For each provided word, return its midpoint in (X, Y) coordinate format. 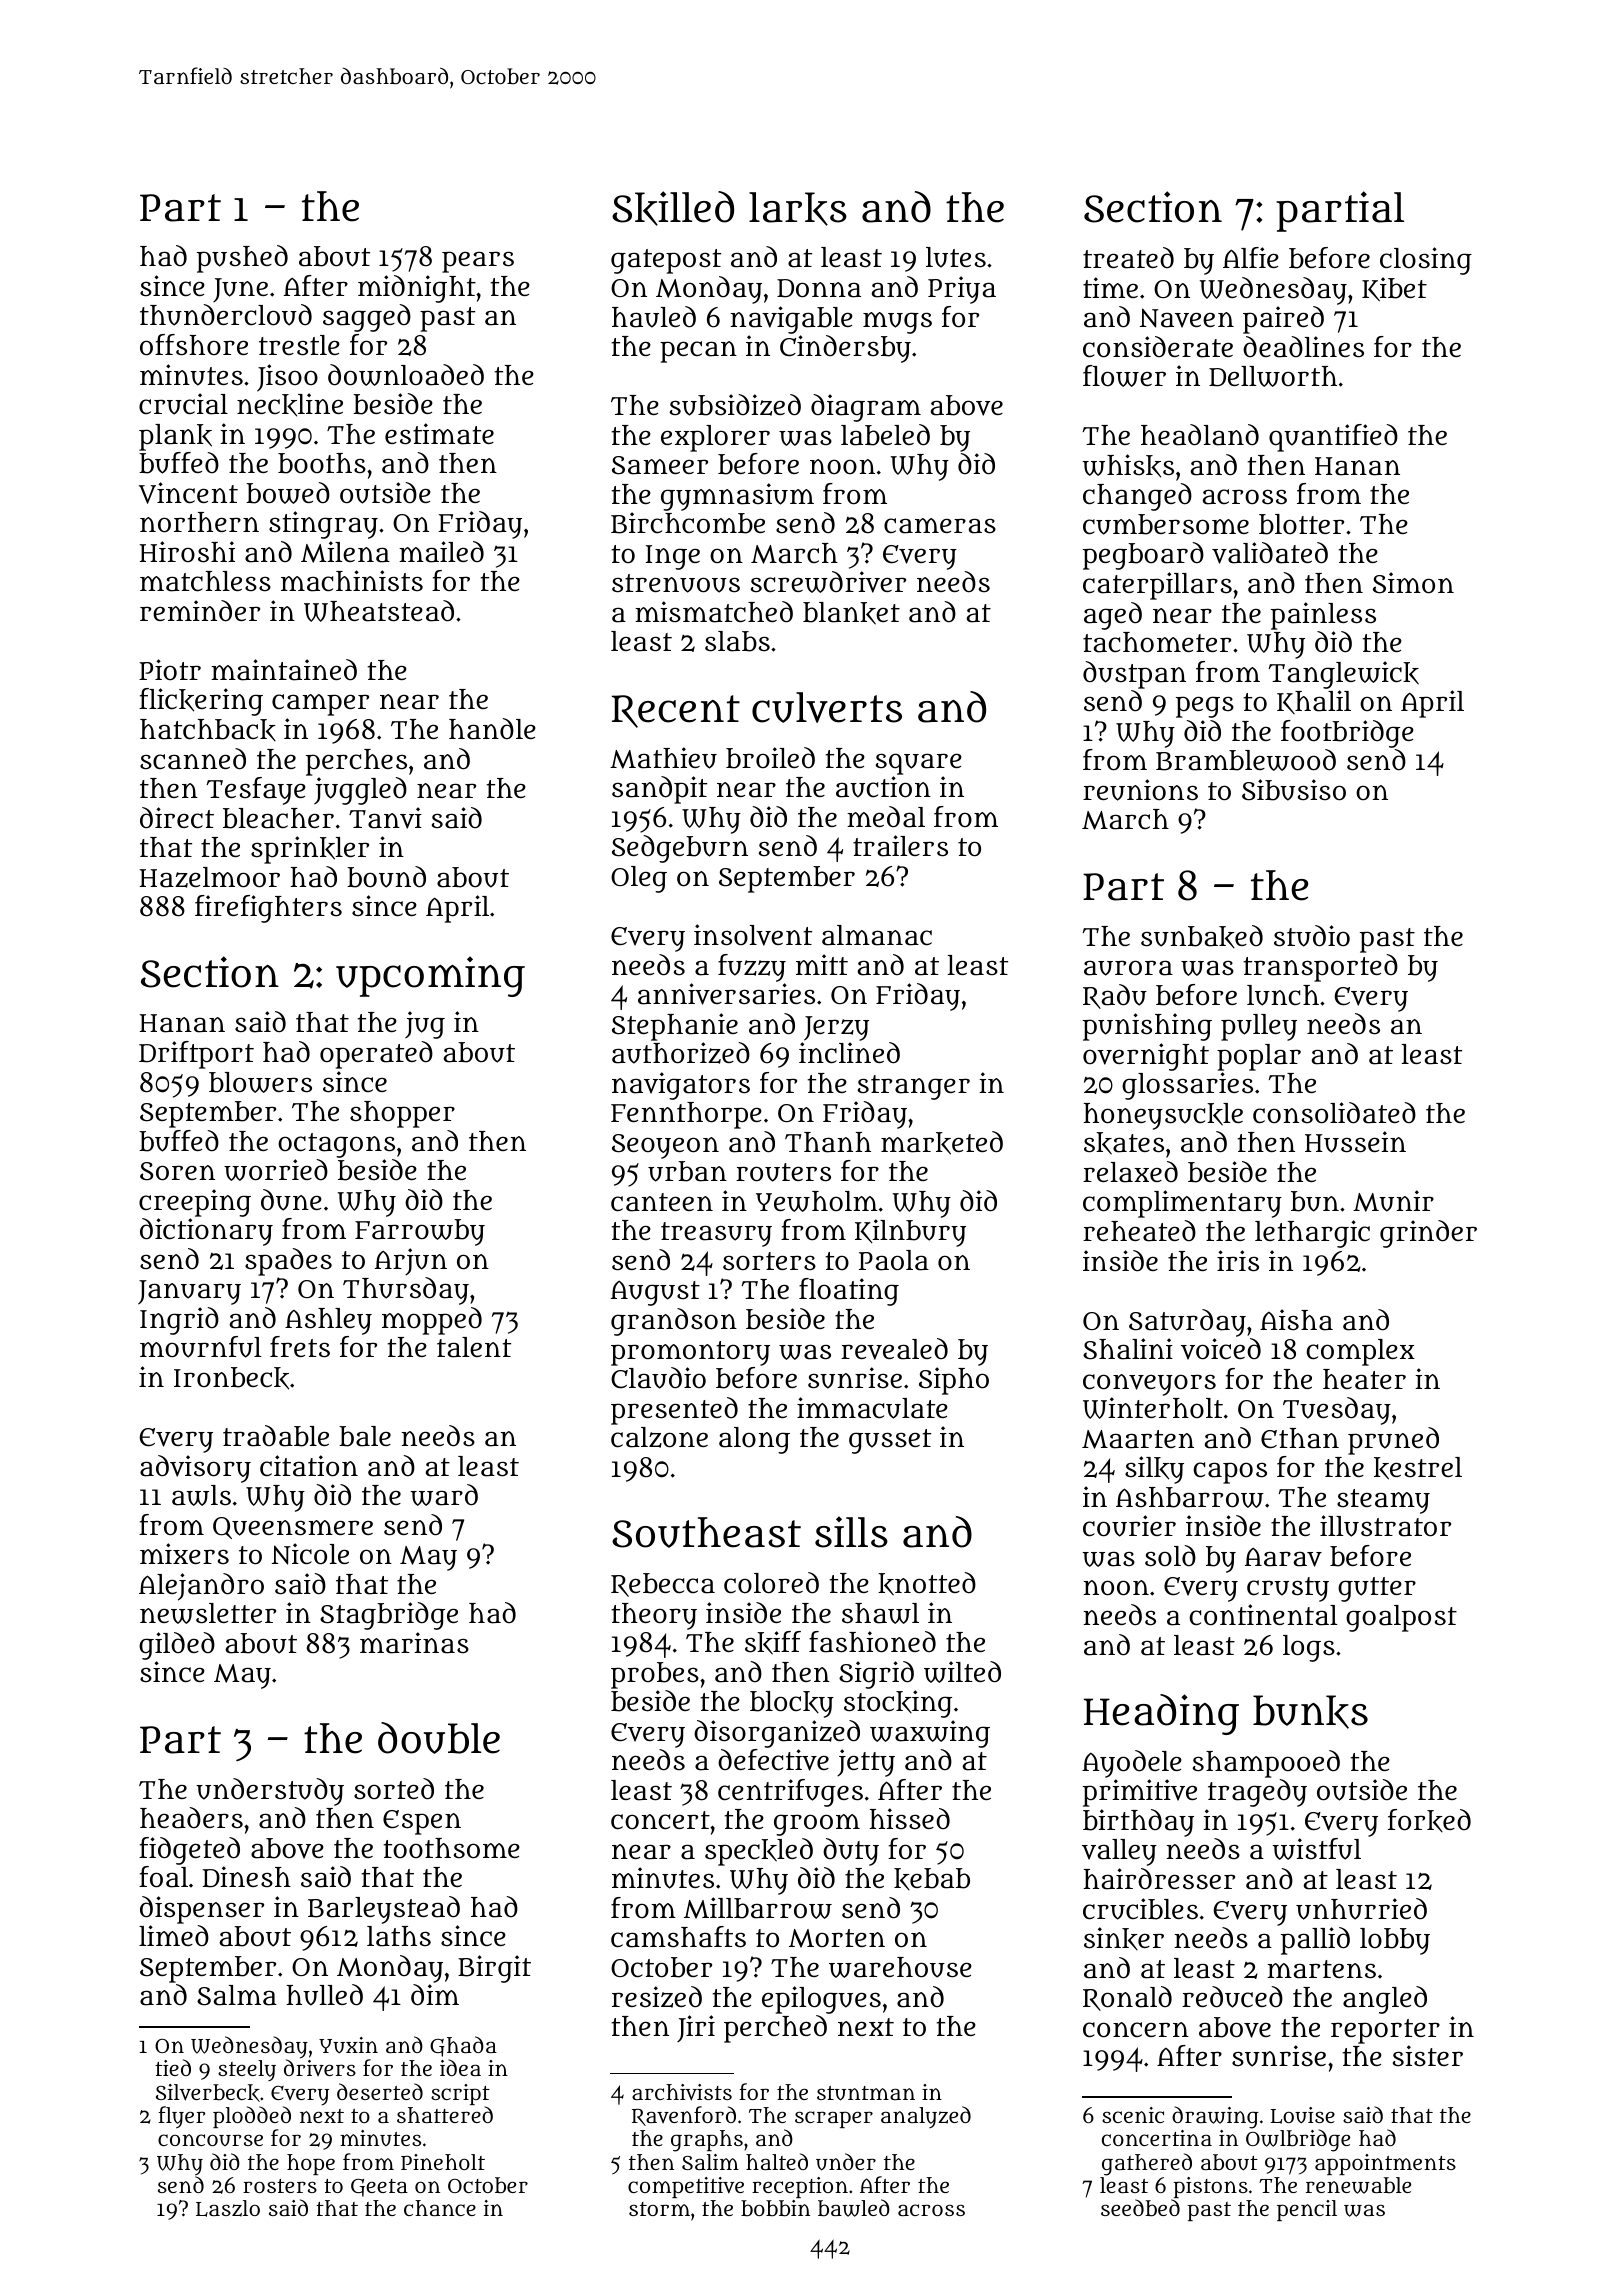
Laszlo (228, 2208)
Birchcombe (688, 523)
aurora (1128, 968)
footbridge (1347, 734)
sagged (367, 318)
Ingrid (179, 1321)
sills (851, 1532)
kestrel (1418, 1468)
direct (177, 818)
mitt (822, 964)
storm (659, 2209)
